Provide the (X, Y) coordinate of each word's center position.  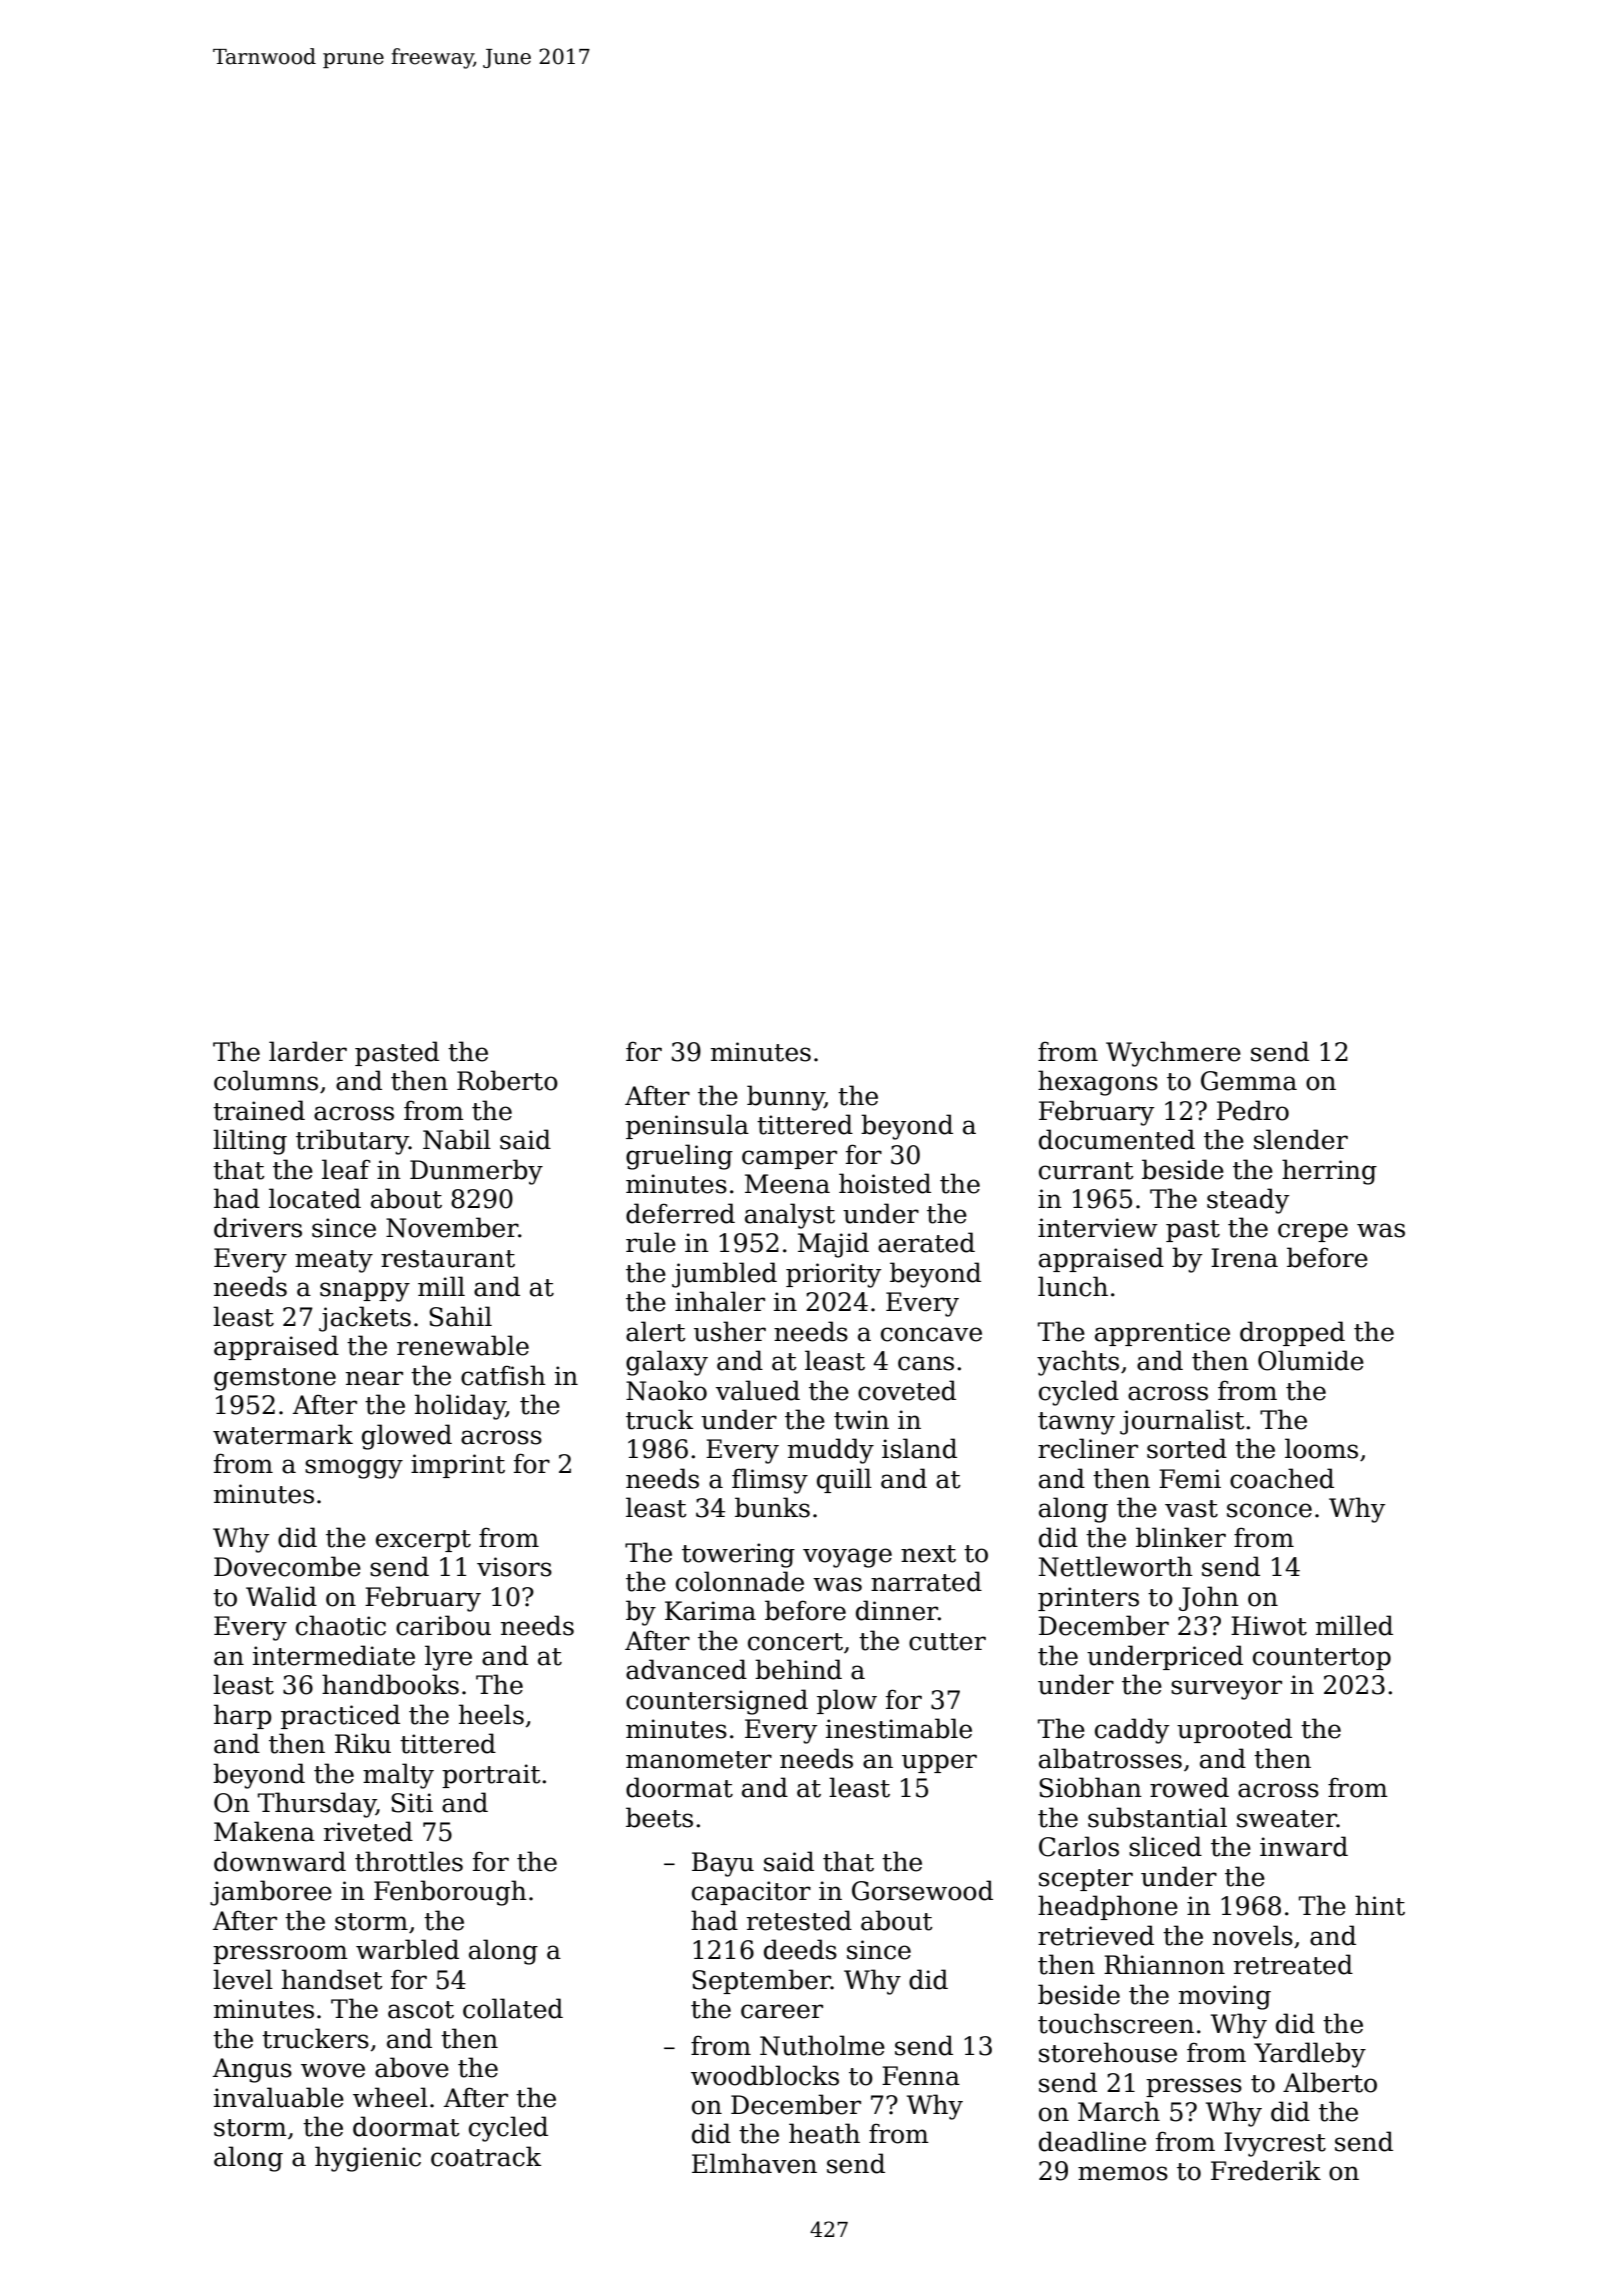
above (412, 2067)
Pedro (1253, 1110)
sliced (1165, 1846)
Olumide (1311, 1360)
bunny (785, 1098)
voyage (847, 1558)
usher (730, 1331)
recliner (1088, 1448)
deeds (800, 1949)
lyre (448, 1658)
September (761, 1981)
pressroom (280, 1954)
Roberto (507, 1080)
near (374, 1378)
